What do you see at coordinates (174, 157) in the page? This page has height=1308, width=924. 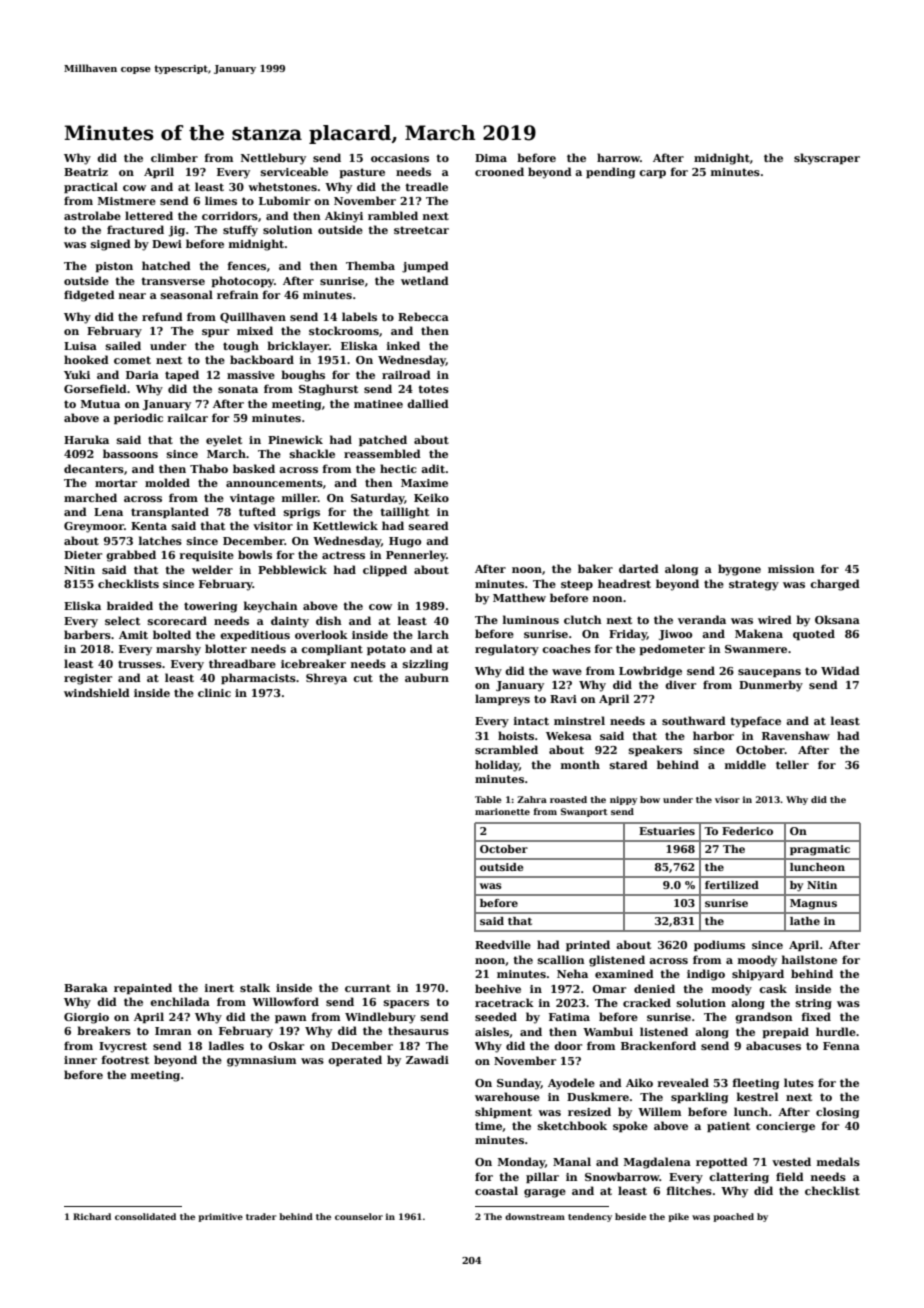 I see `climber` at bounding box center [174, 157].
